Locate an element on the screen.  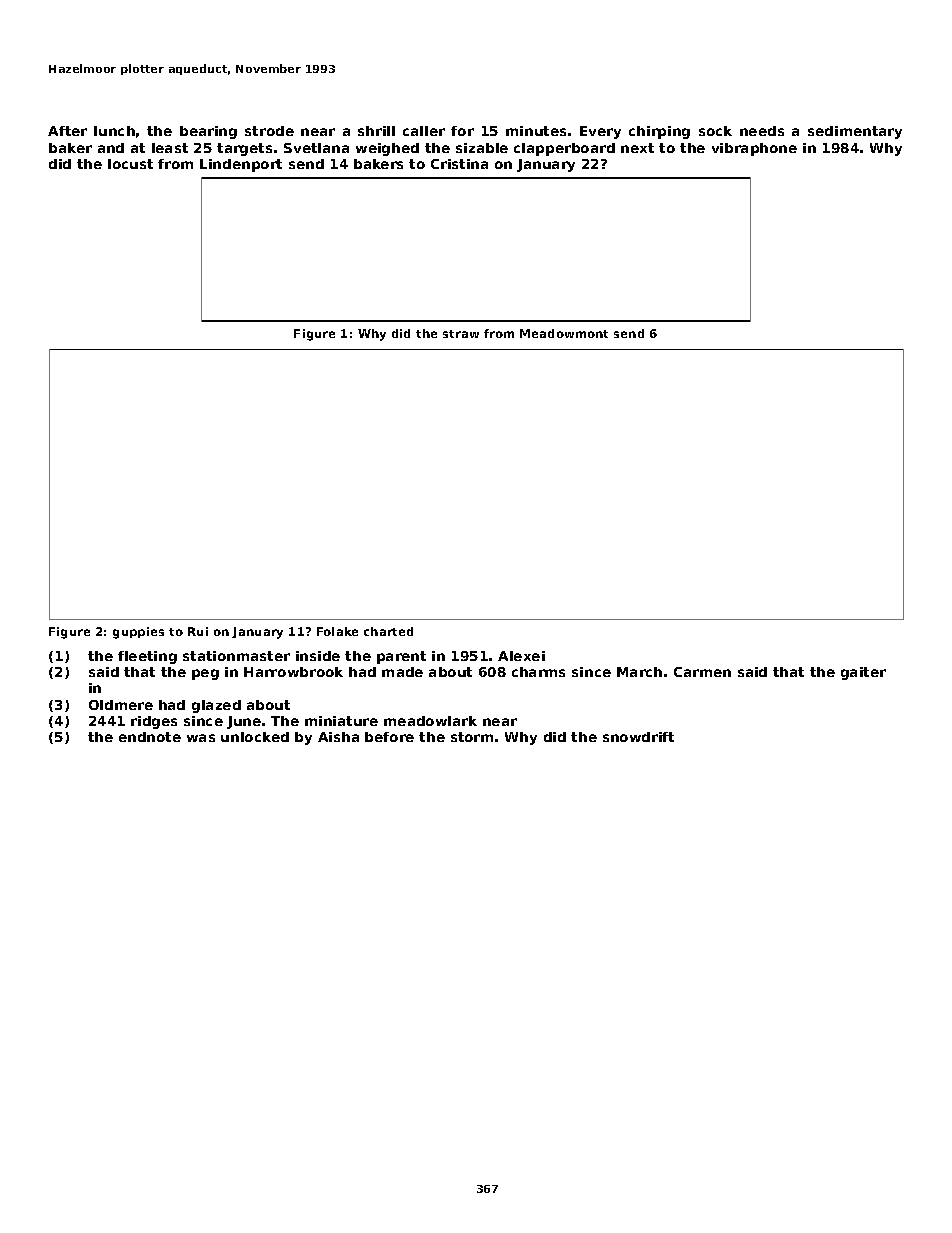
before is located at coordinates (389, 737).
